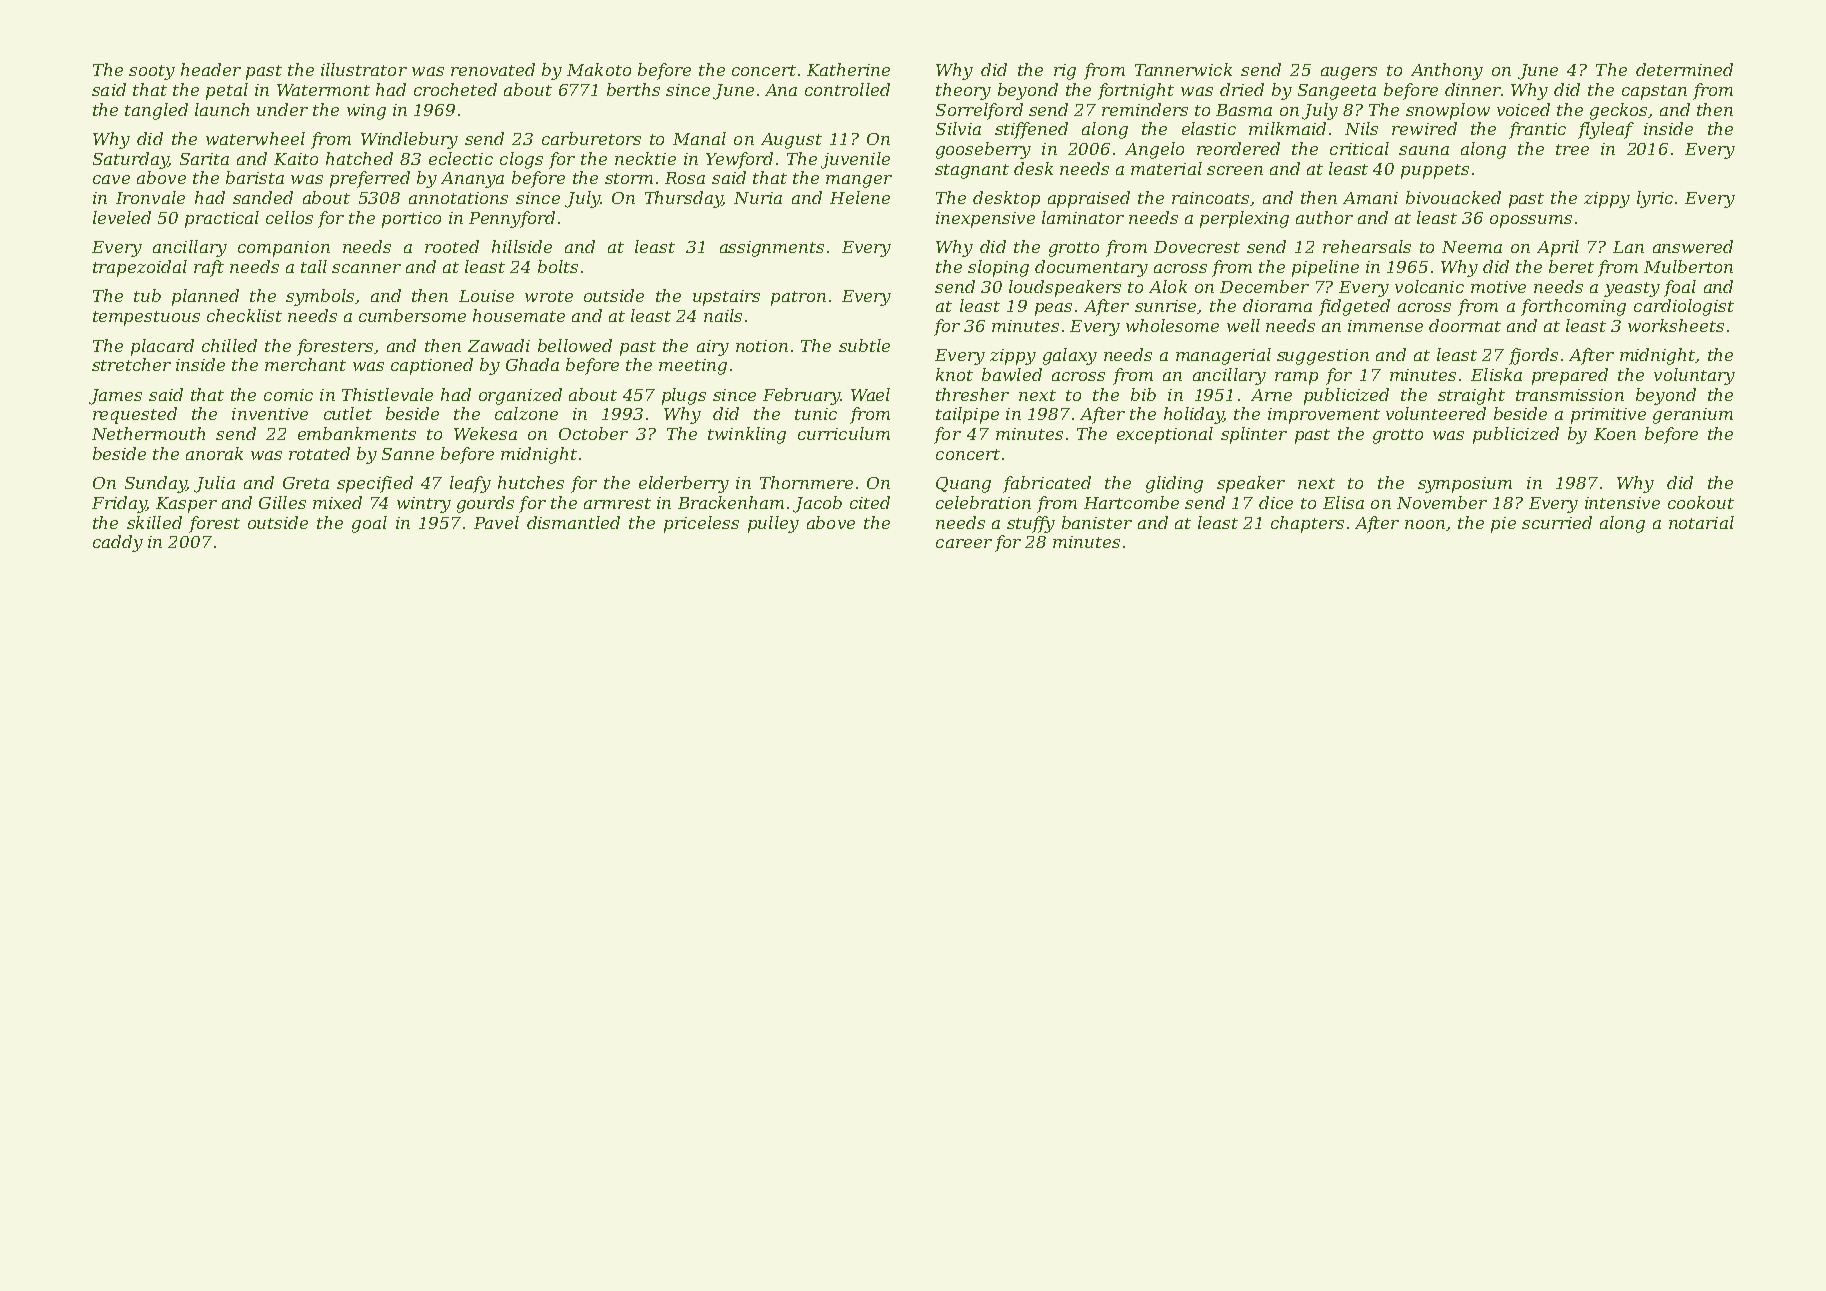 This image has width=1826, height=1291. I want to click on sloping, so click(998, 268).
